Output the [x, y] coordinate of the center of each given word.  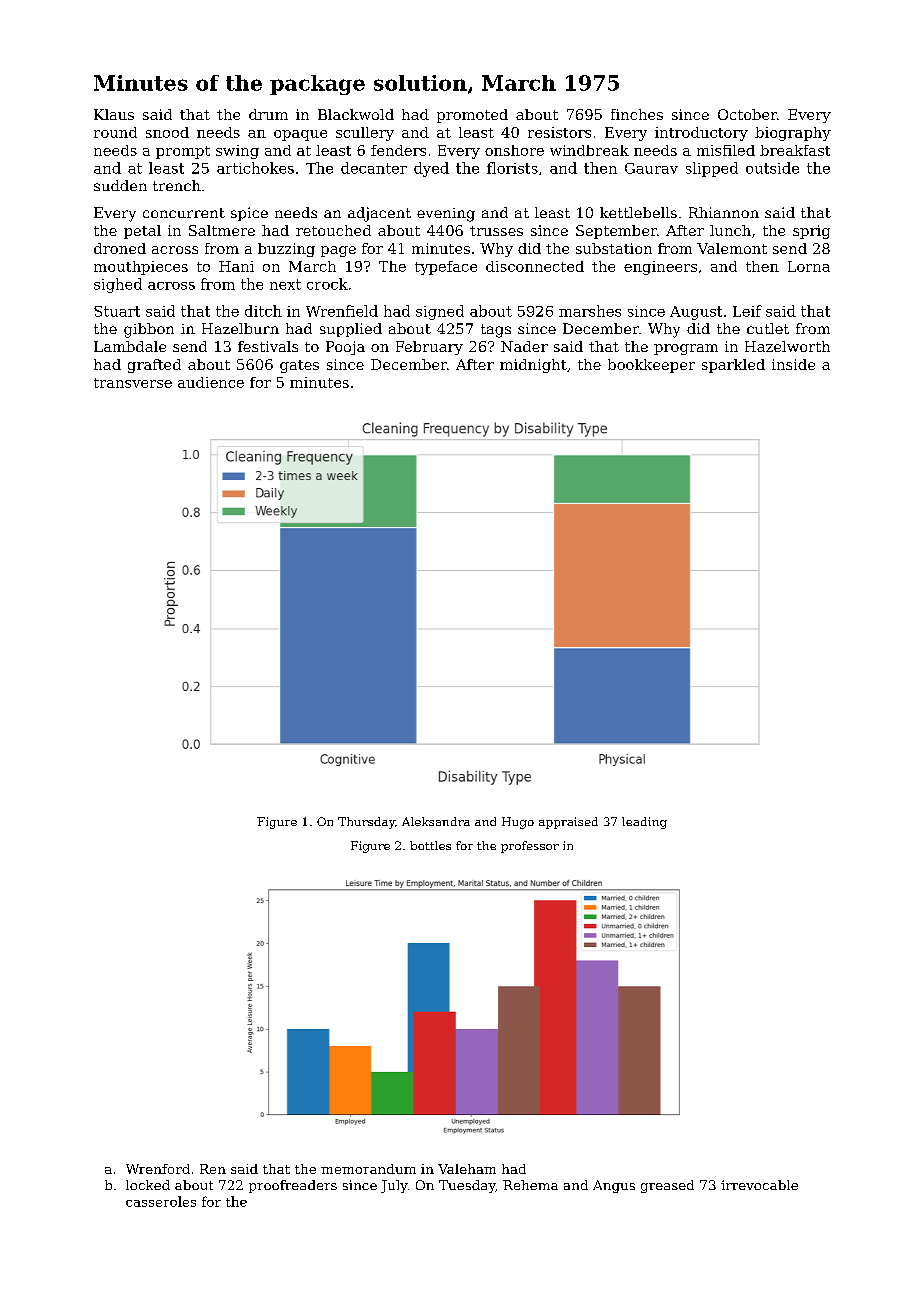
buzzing [286, 250]
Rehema [530, 1185]
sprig [811, 232]
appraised [568, 823]
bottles [430, 845]
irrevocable [759, 1185]
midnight [533, 366]
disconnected [535, 266]
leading [644, 823]
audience [211, 382]
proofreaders [293, 1186]
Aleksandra [436, 821]
